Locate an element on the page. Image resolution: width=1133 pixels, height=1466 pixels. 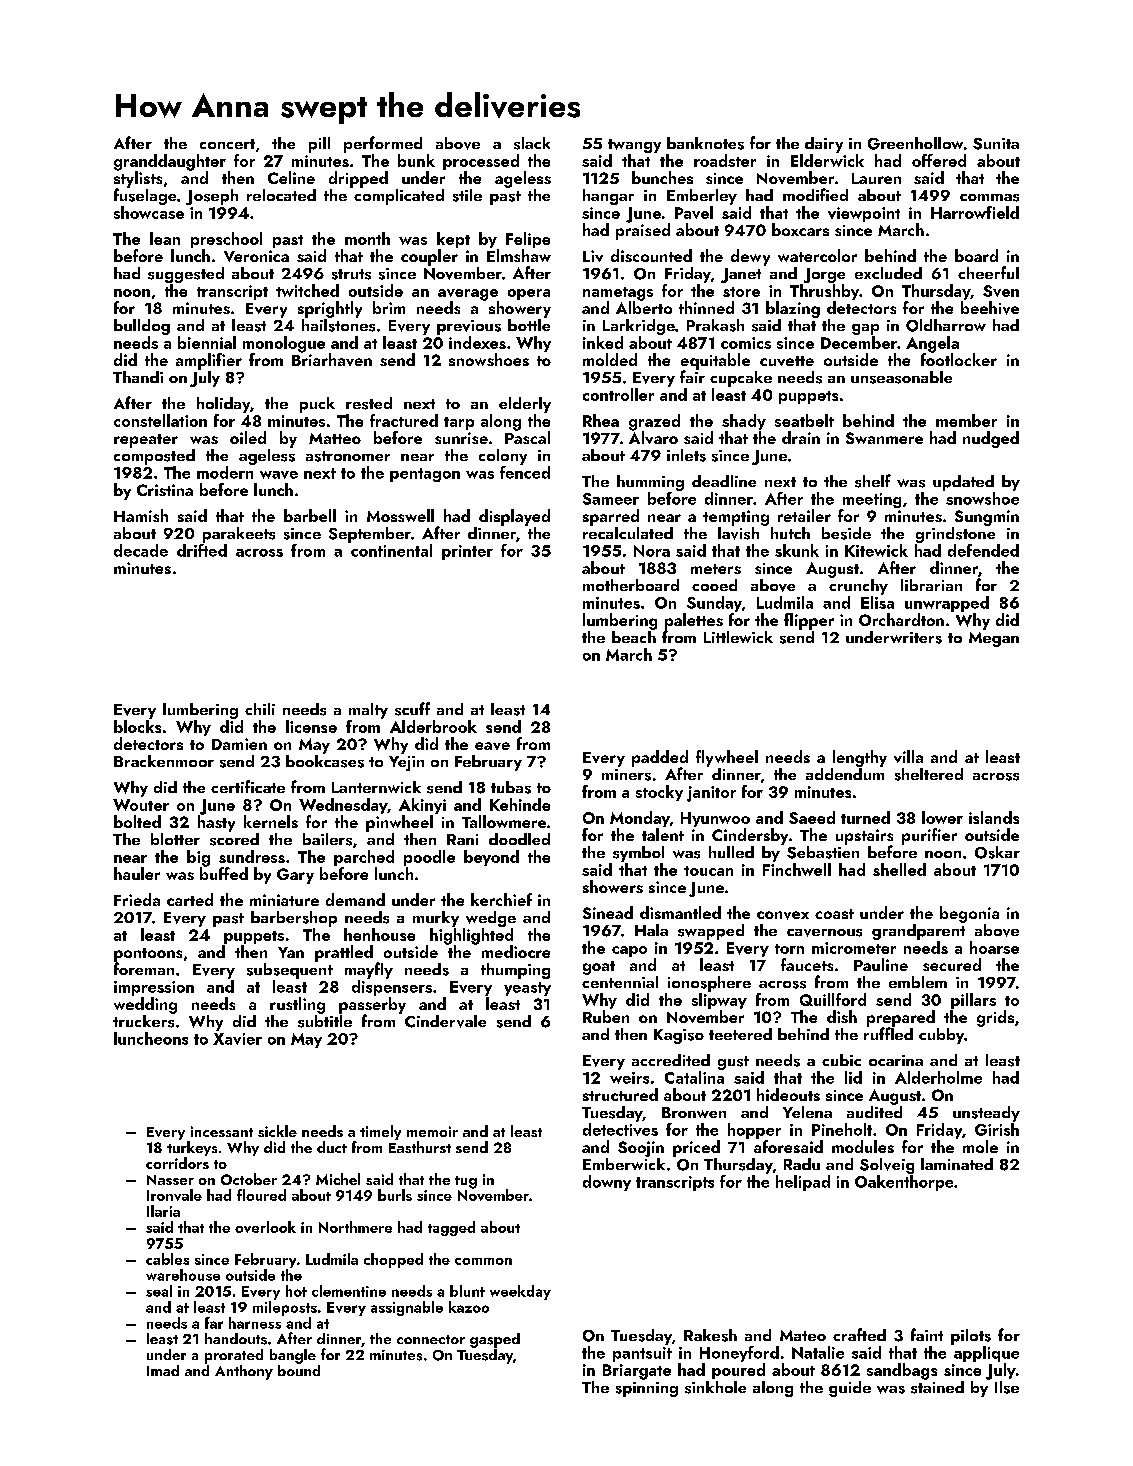
far is located at coordinates (214, 1323).
